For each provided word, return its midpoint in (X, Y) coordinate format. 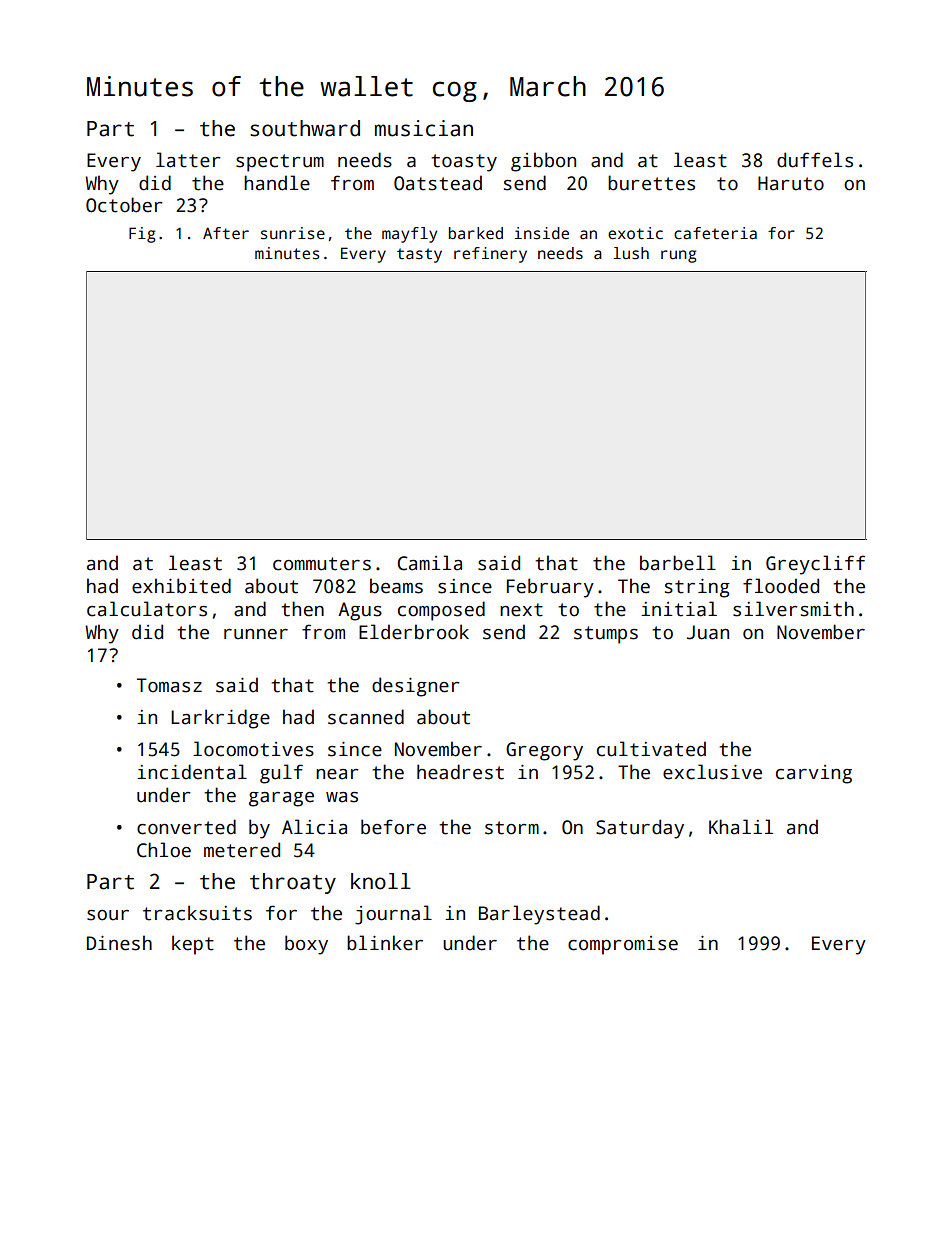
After (226, 233)
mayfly (409, 235)
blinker (385, 943)
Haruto (791, 183)
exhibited (181, 586)
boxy (306, 945)
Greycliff (815, 565)
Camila (430, 563)
